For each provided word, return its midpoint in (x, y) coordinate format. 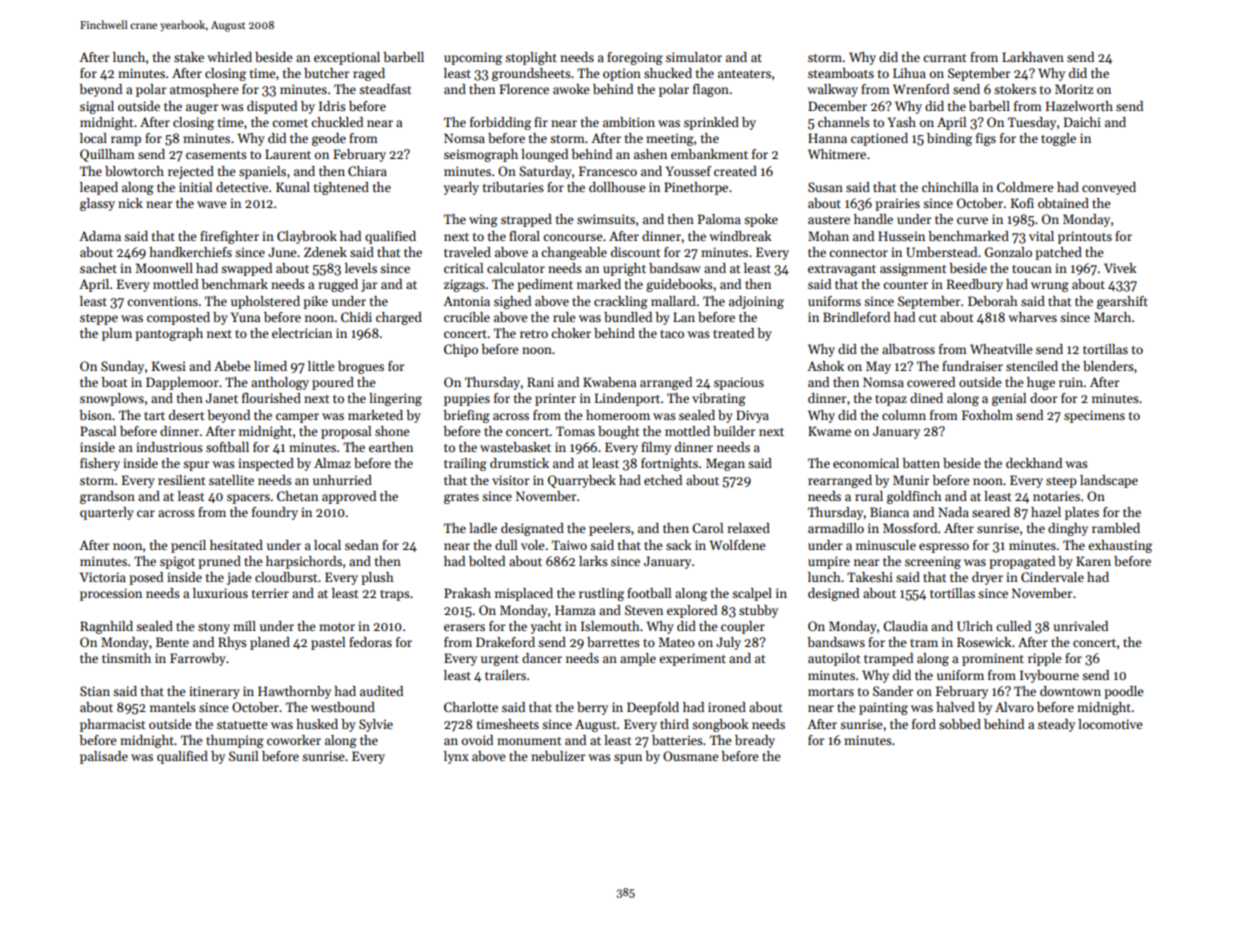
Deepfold (653, 708)
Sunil (243, 756)
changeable (574, 253)
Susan (825, 187)
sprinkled (711, 123)
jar (369, 285)
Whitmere (837, 154)
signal (97, 107)
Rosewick (984, 642)
